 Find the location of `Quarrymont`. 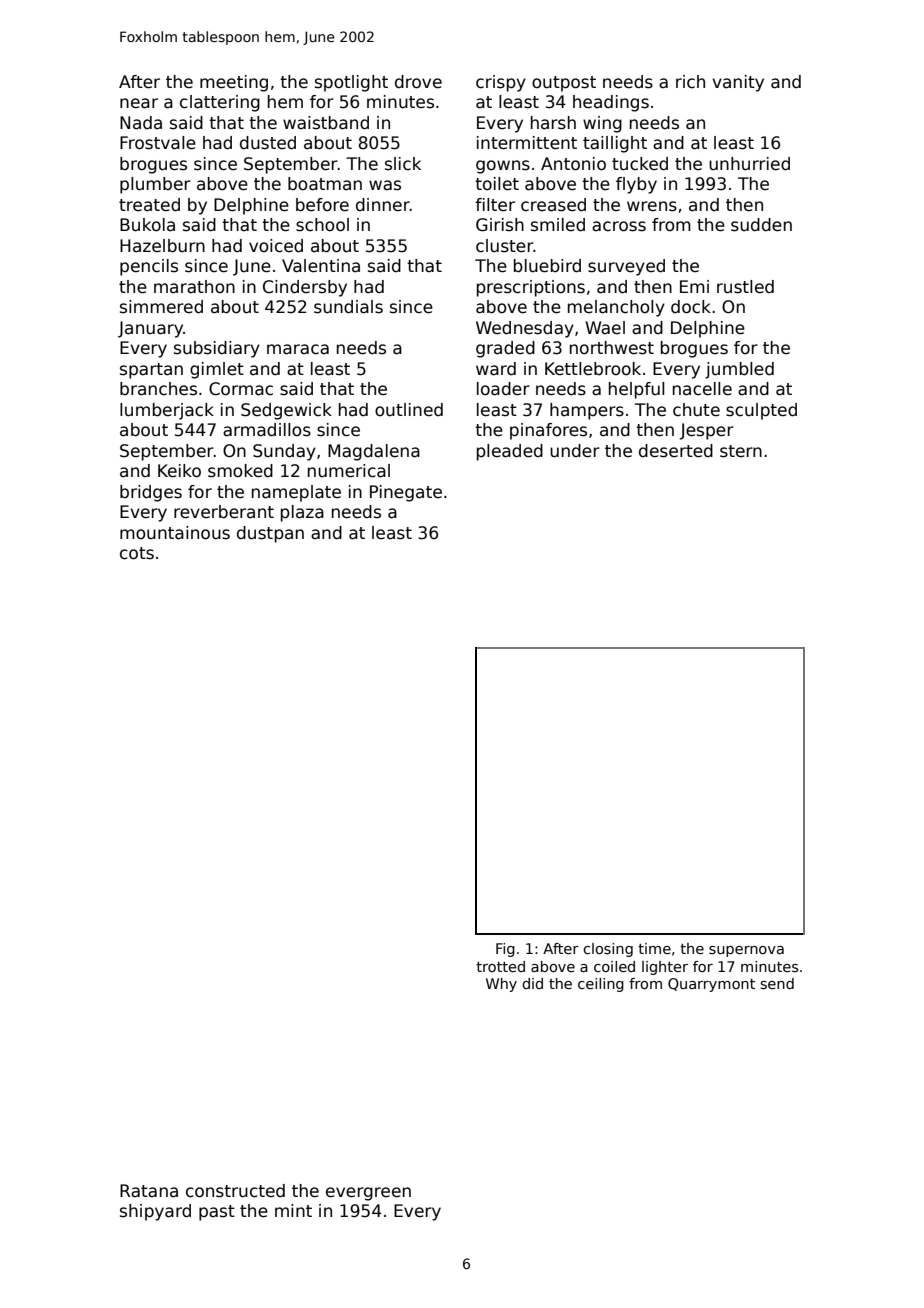

Quarrymont is located at coordinates (711, 985).
